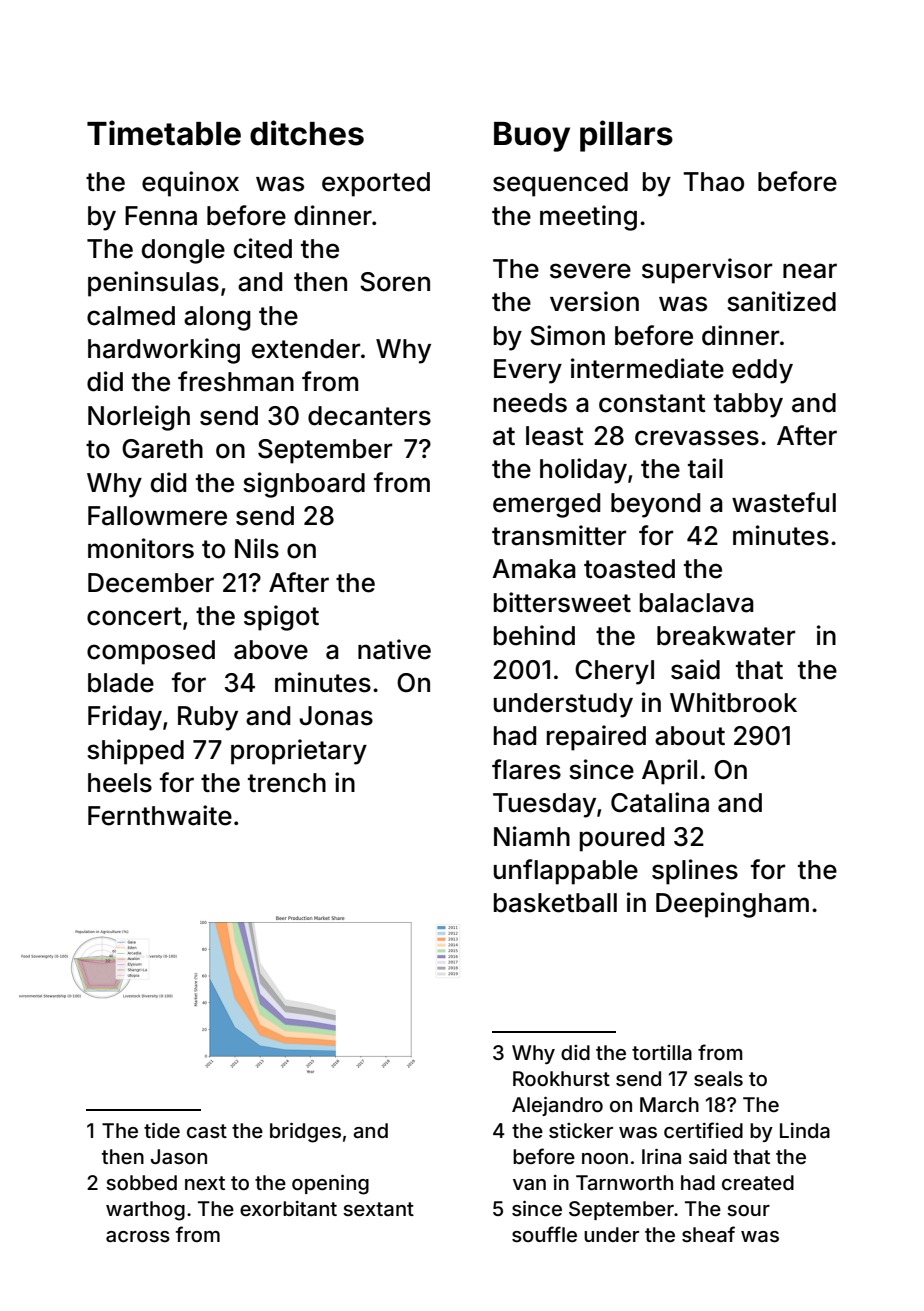 The width and height of the page is (924, 1311). I want to click on pillars, so click(626, 136).
